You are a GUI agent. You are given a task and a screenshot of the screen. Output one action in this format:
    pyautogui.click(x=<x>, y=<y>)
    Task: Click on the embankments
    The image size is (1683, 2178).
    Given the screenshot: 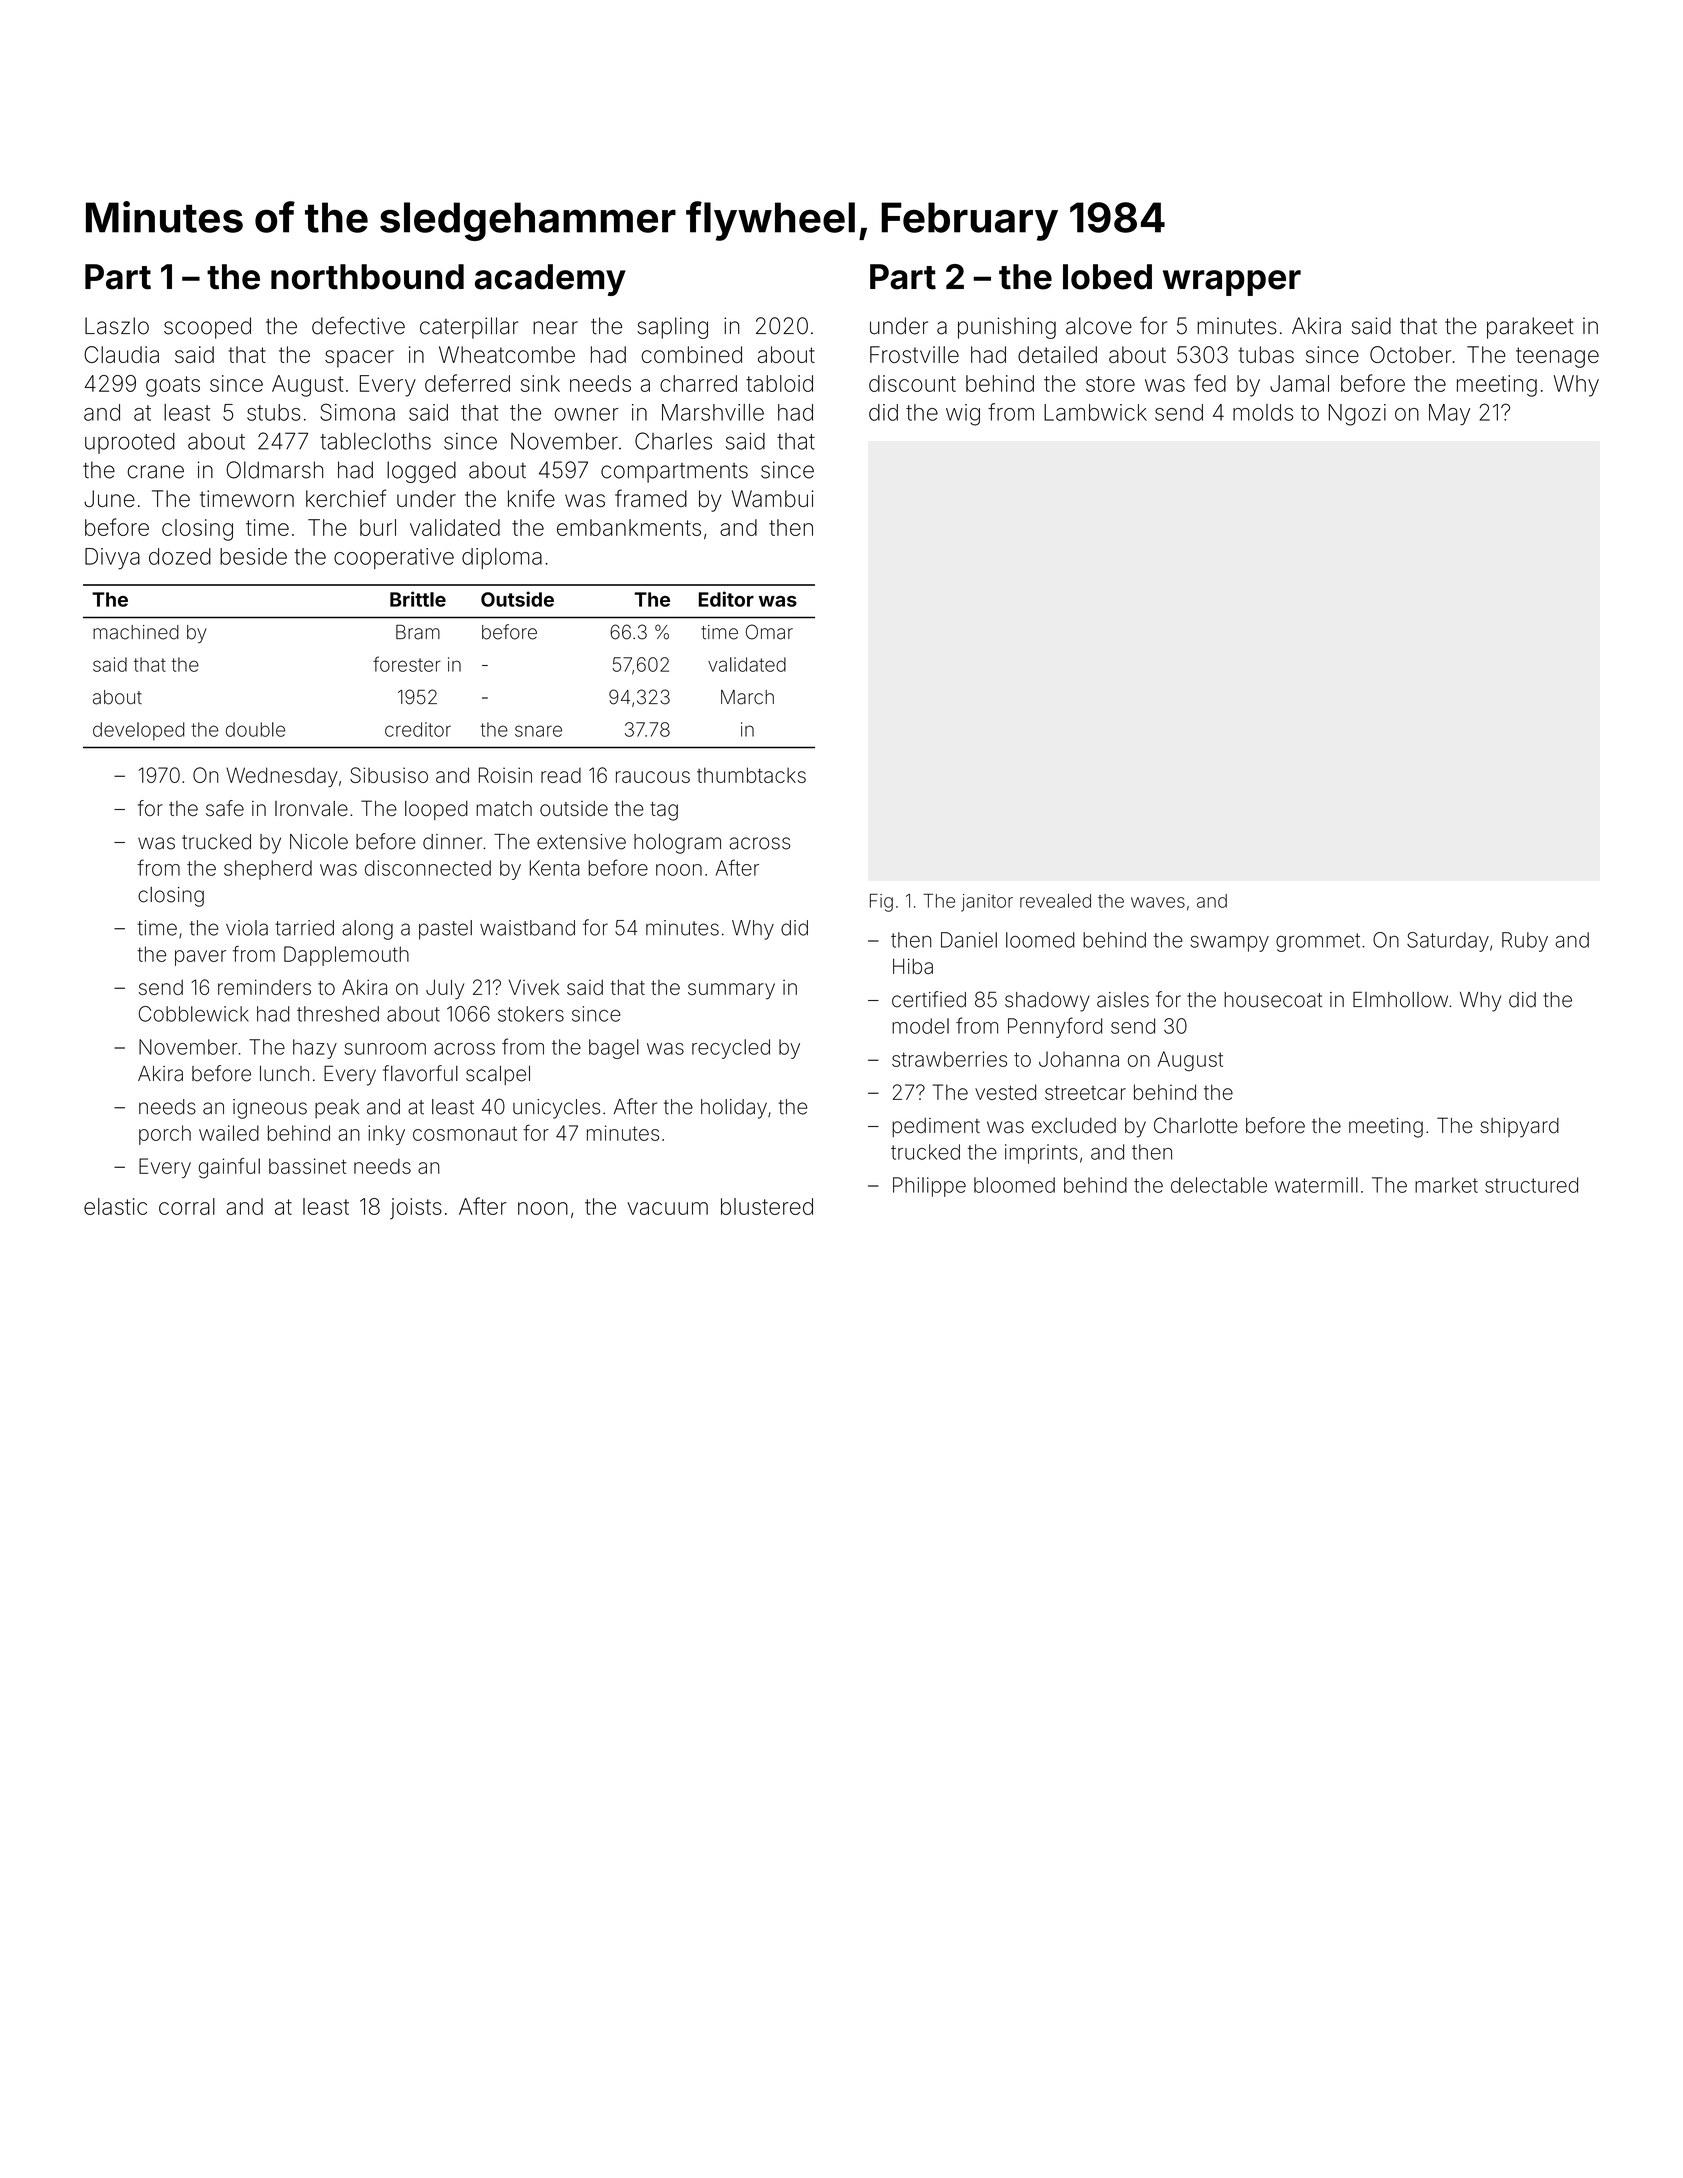 What is the action you would take?
    pyautogui.click(x=629, y=527)
